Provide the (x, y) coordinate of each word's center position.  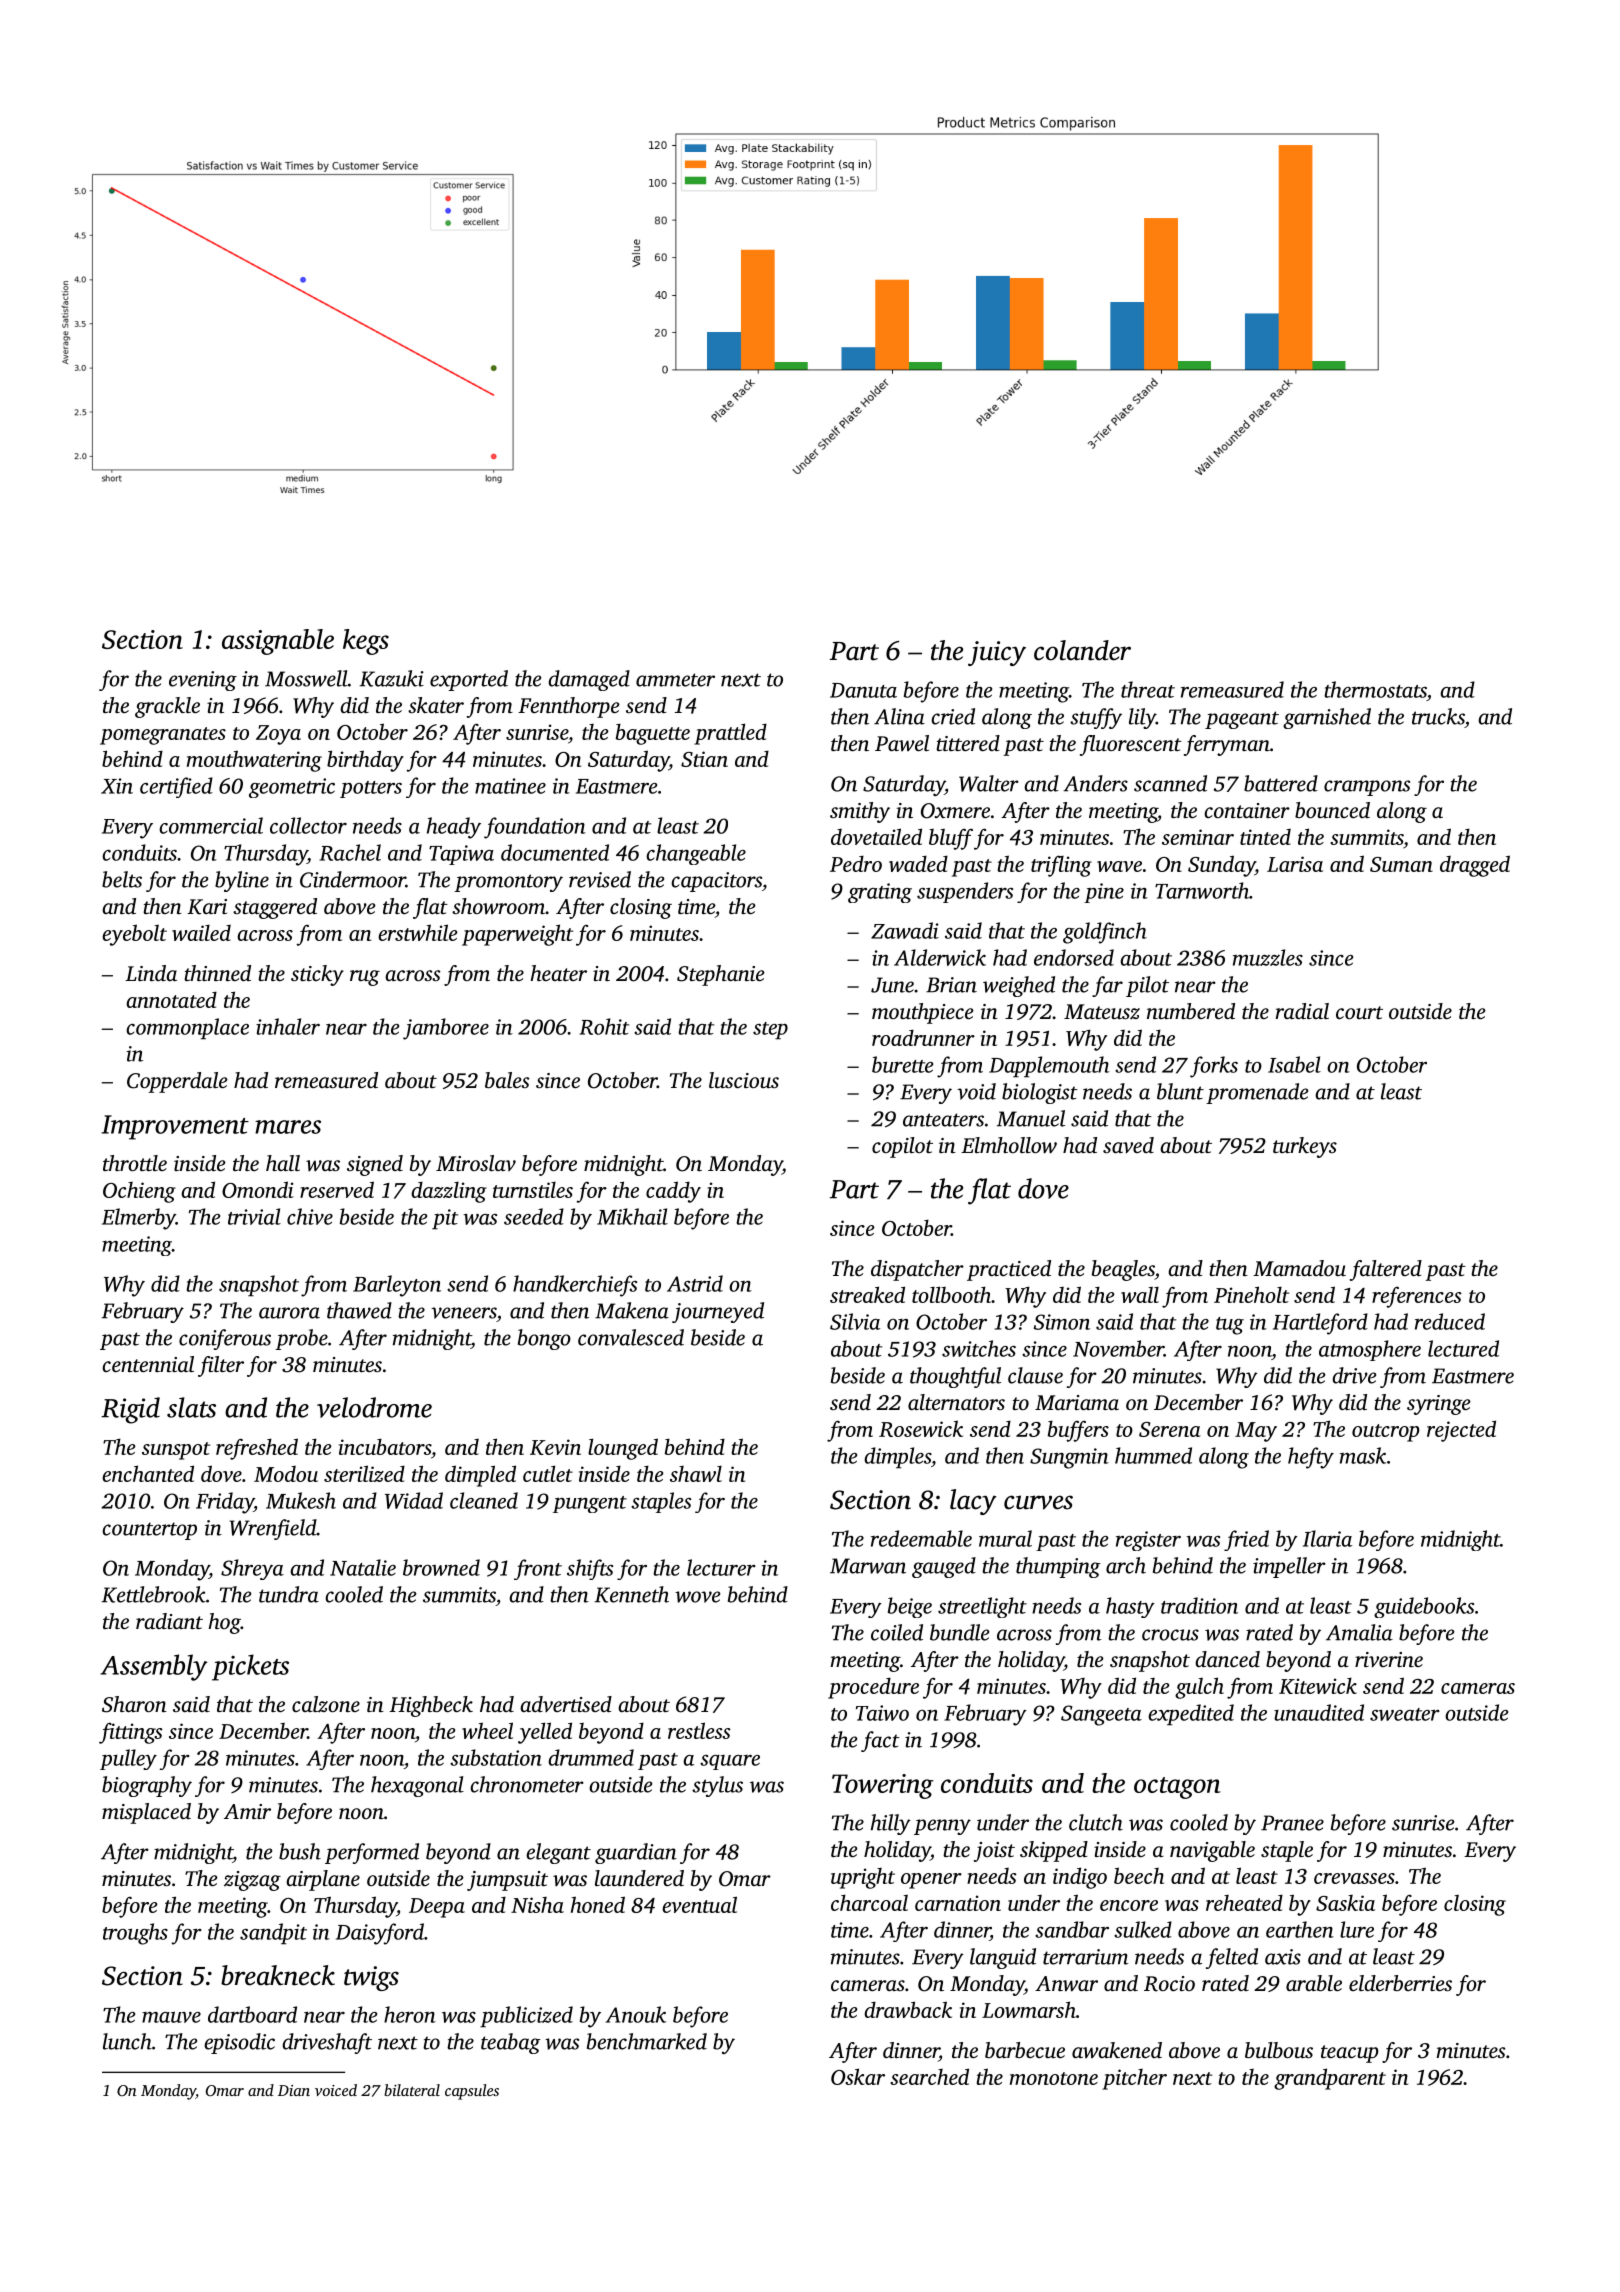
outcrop (1386, 1433)
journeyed (718, 1312)
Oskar (858, 2076)
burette (902, 1064)
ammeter (675, 680)
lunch (127, 2041)
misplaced (146, 1813)
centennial (148, 1364)
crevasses (1354, 1878)
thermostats (1375, 689)
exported (469, 680)
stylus (717, 1786)
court (1359, 1012)
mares (288, 1127)
